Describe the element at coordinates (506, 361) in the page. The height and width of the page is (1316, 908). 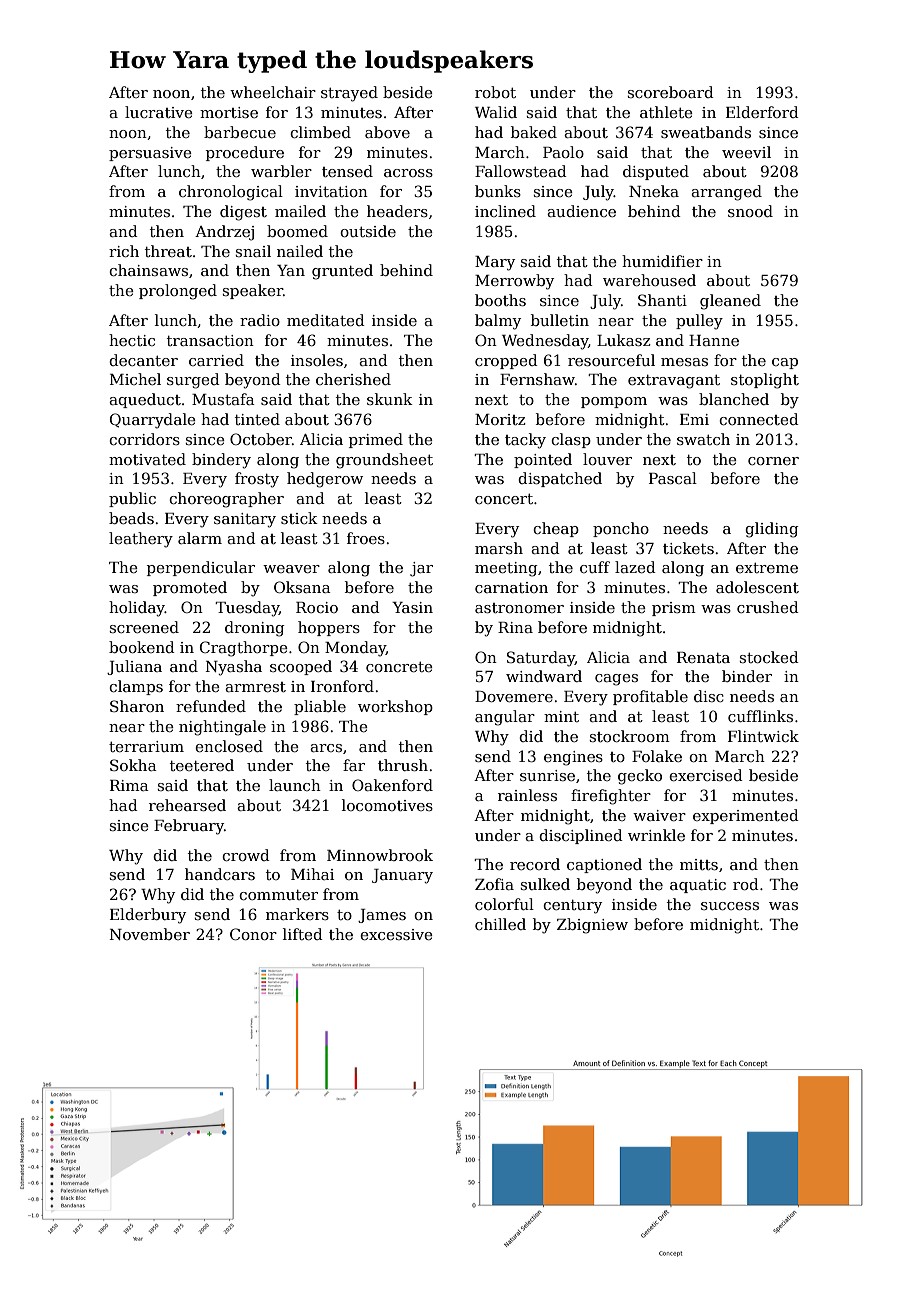
I see `cropped` at that location.
